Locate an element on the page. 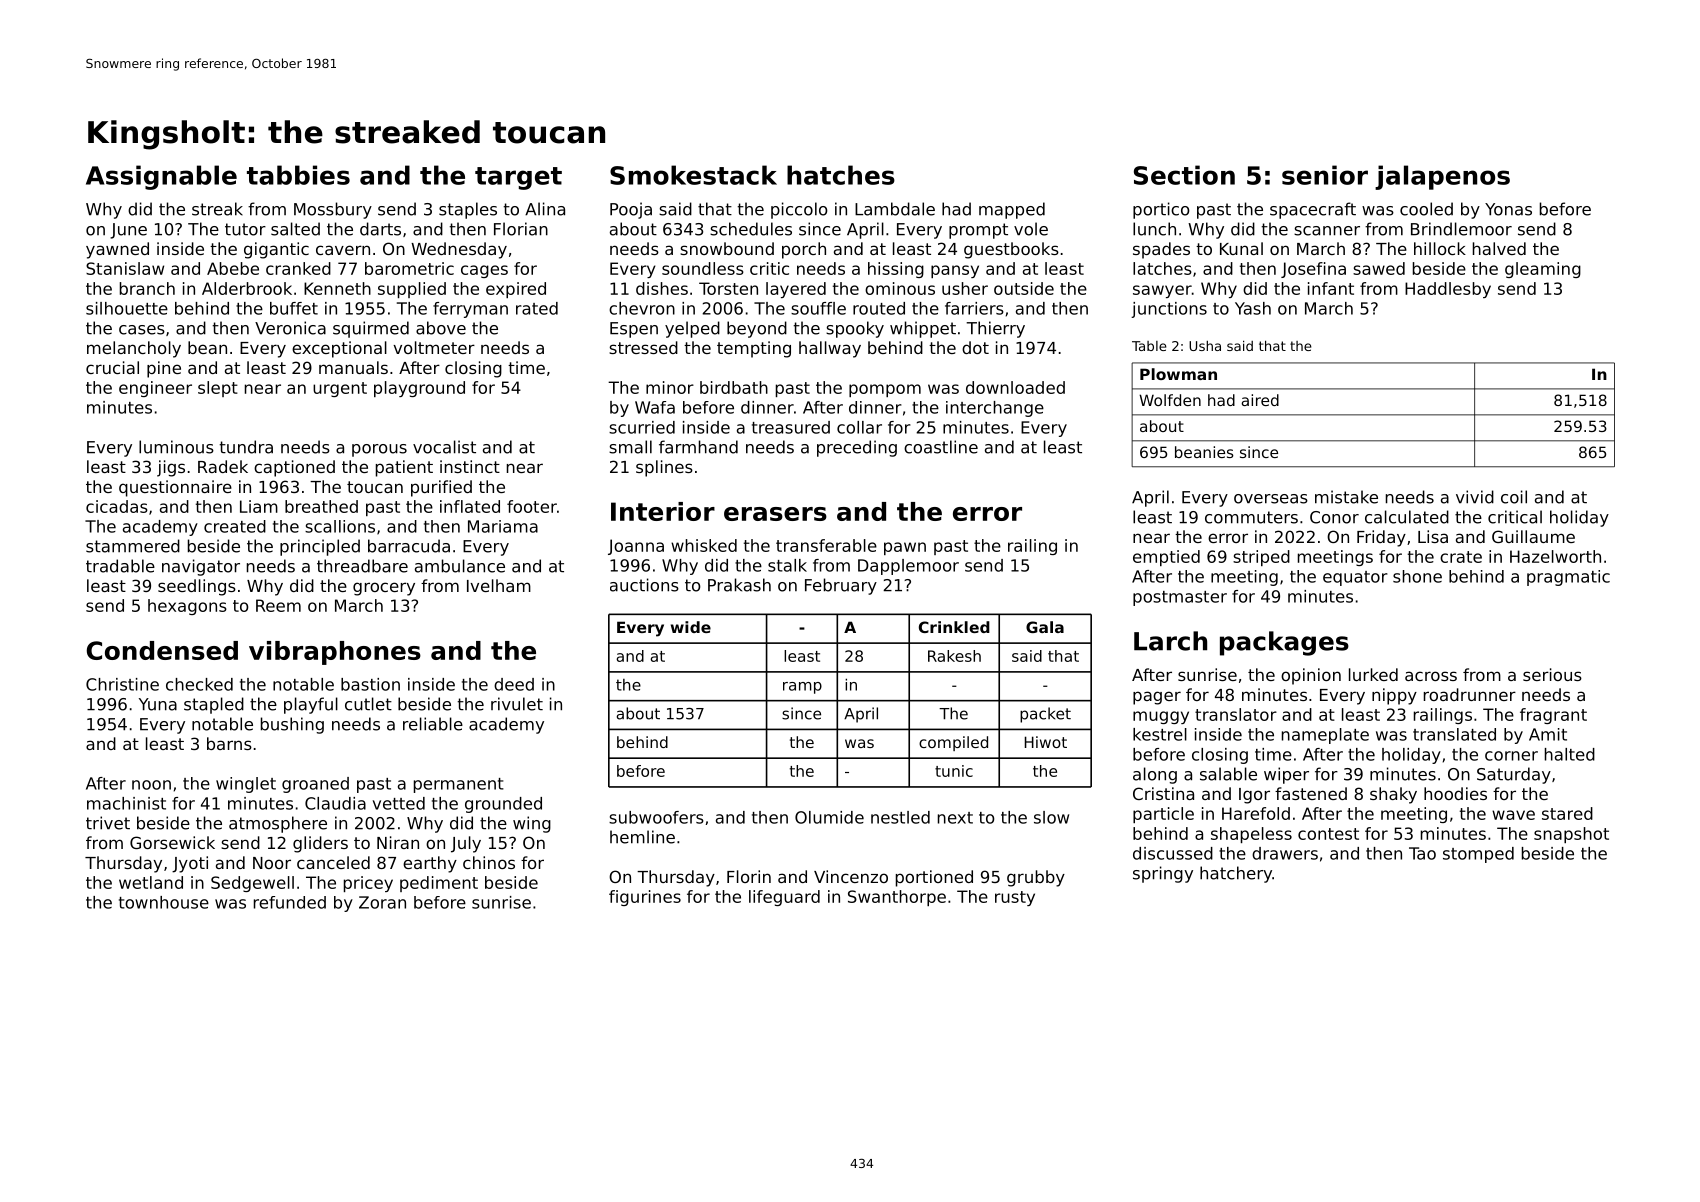 This document has height=1202, width=1700. coastline is located at coordinates (941, 447).
